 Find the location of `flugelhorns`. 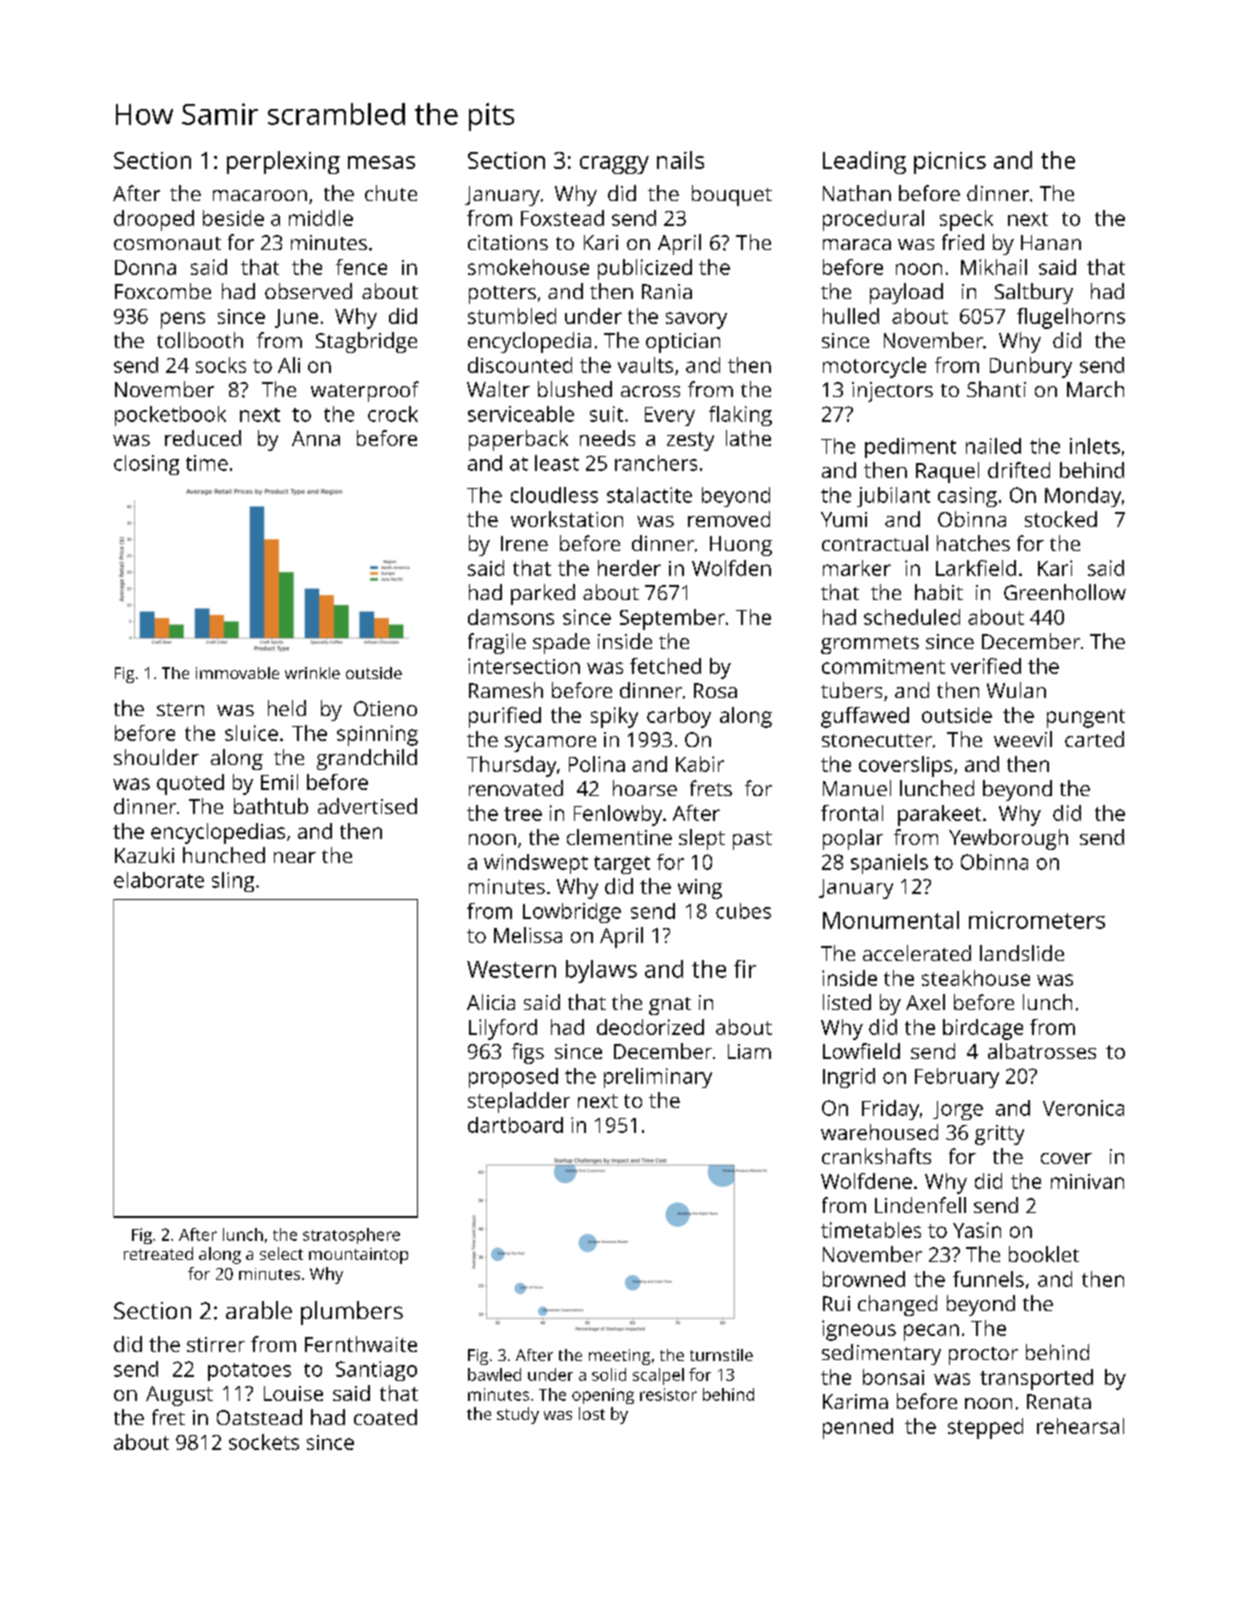

flugelhorns is located at coordinates (1071, 318).
